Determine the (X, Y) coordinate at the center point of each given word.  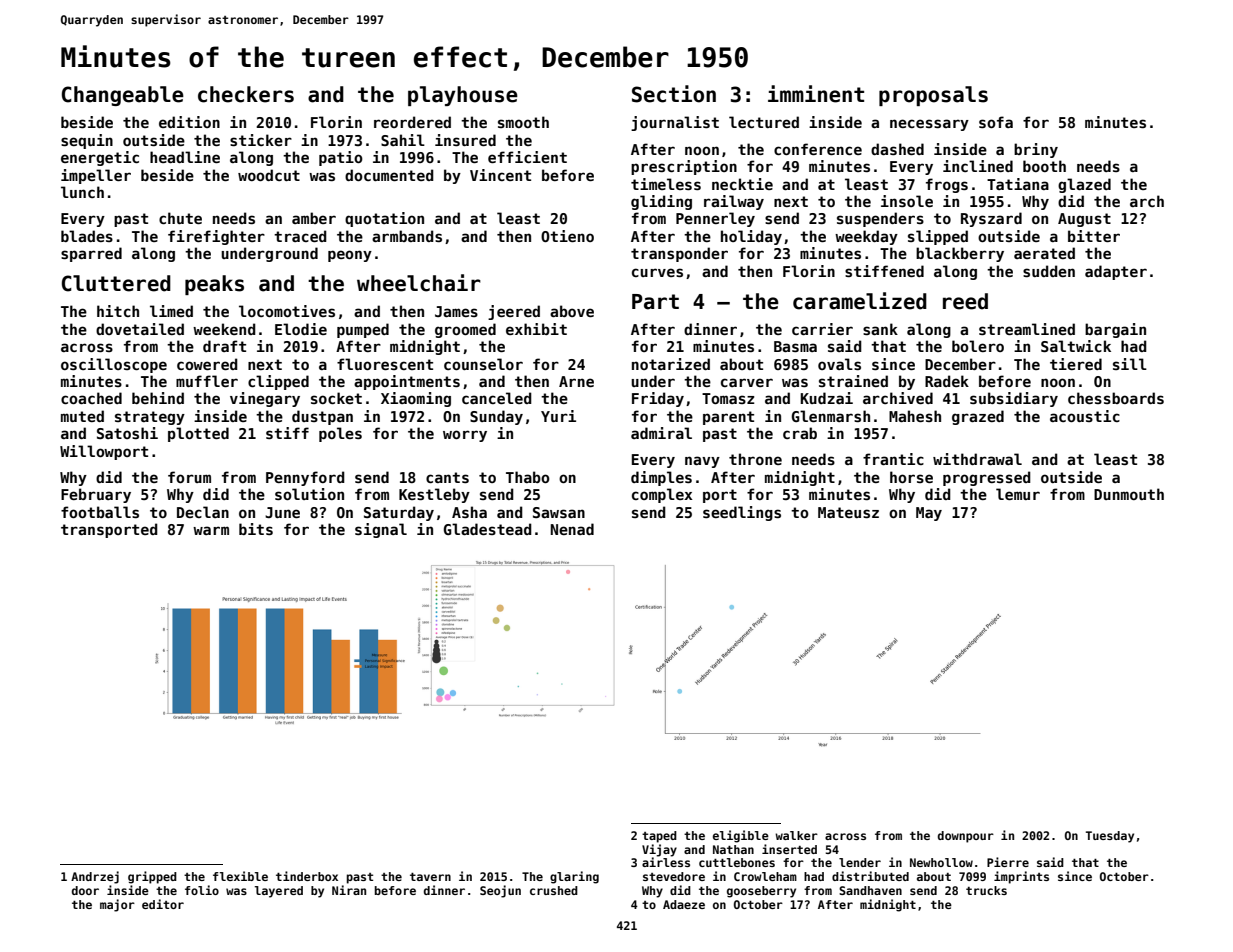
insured (465, 140)
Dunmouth (1129, 494)
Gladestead (488, 529)
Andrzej (95, 877)
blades (87, 236)
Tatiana (1018, 184)
